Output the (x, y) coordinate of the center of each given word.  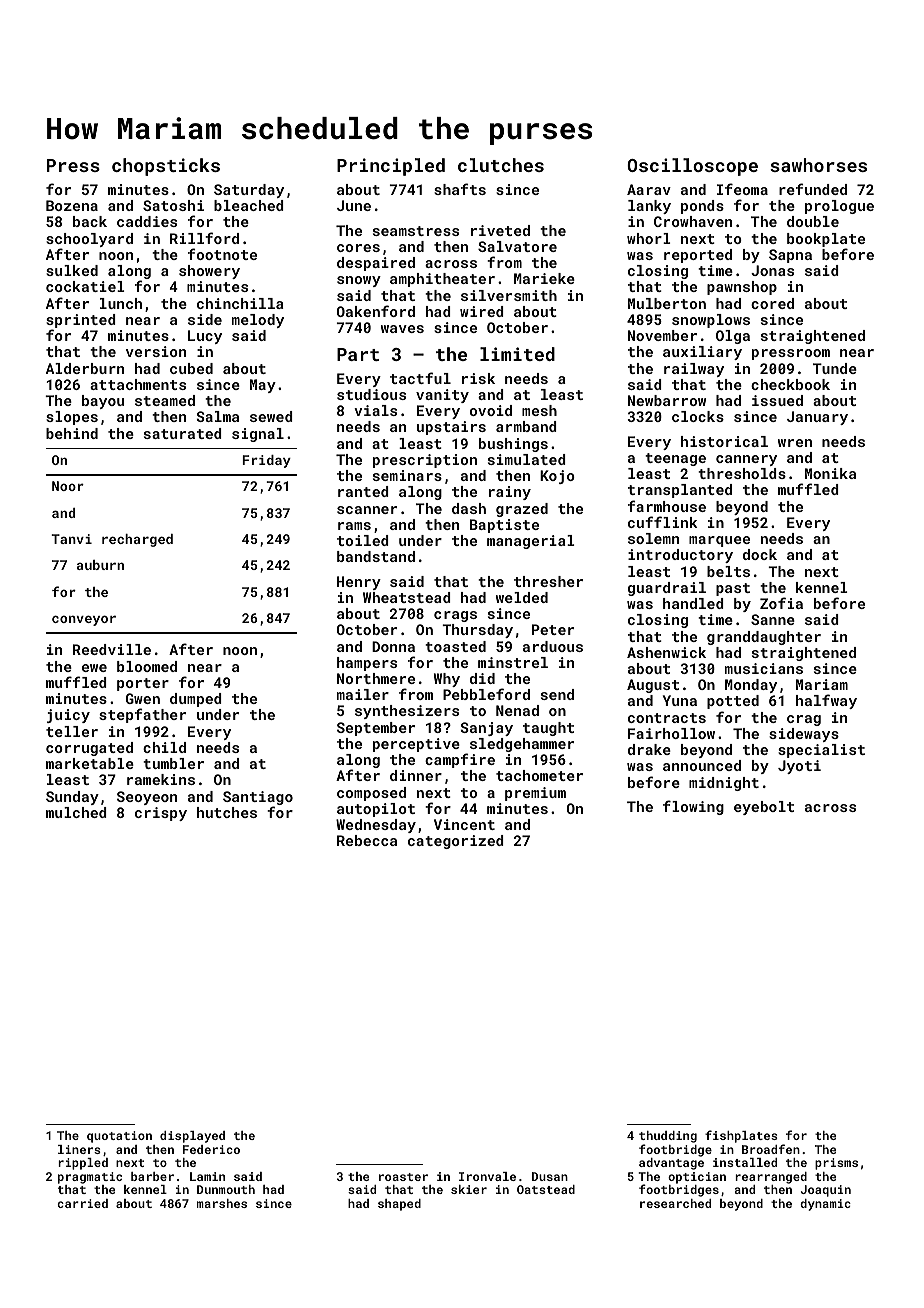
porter (143, 684)
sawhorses (818, 165)
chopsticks (166, 167)
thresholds (742, 473)
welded (522, 597)
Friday (266, 461)
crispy (161, 814)
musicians (764, 668)
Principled (391, 167)
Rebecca (367, 840)
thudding (668, 1137)
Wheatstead (407, 597)
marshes (222, 1203)
